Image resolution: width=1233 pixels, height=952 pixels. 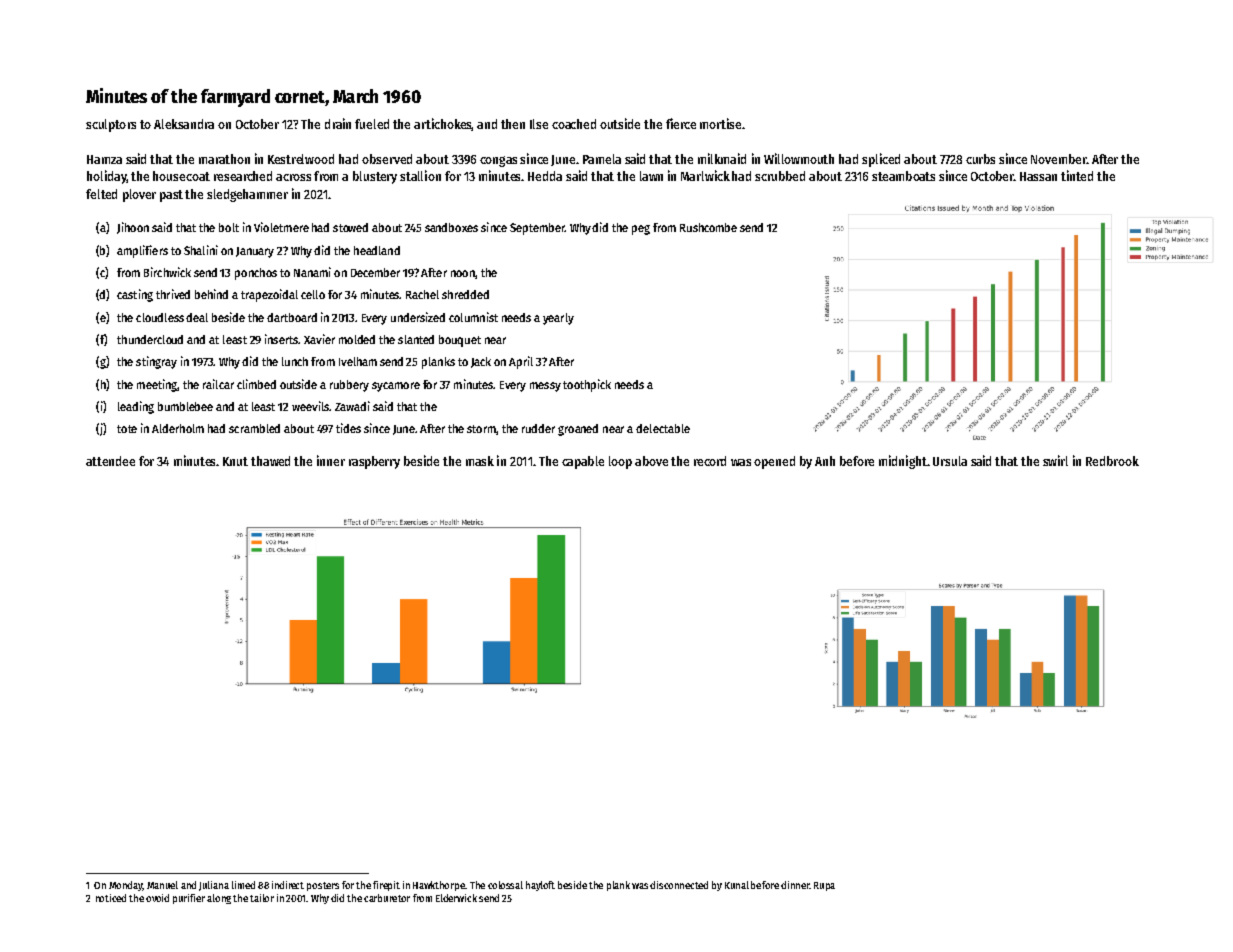 I want to click on stingray, so click(x=156, y=362).
